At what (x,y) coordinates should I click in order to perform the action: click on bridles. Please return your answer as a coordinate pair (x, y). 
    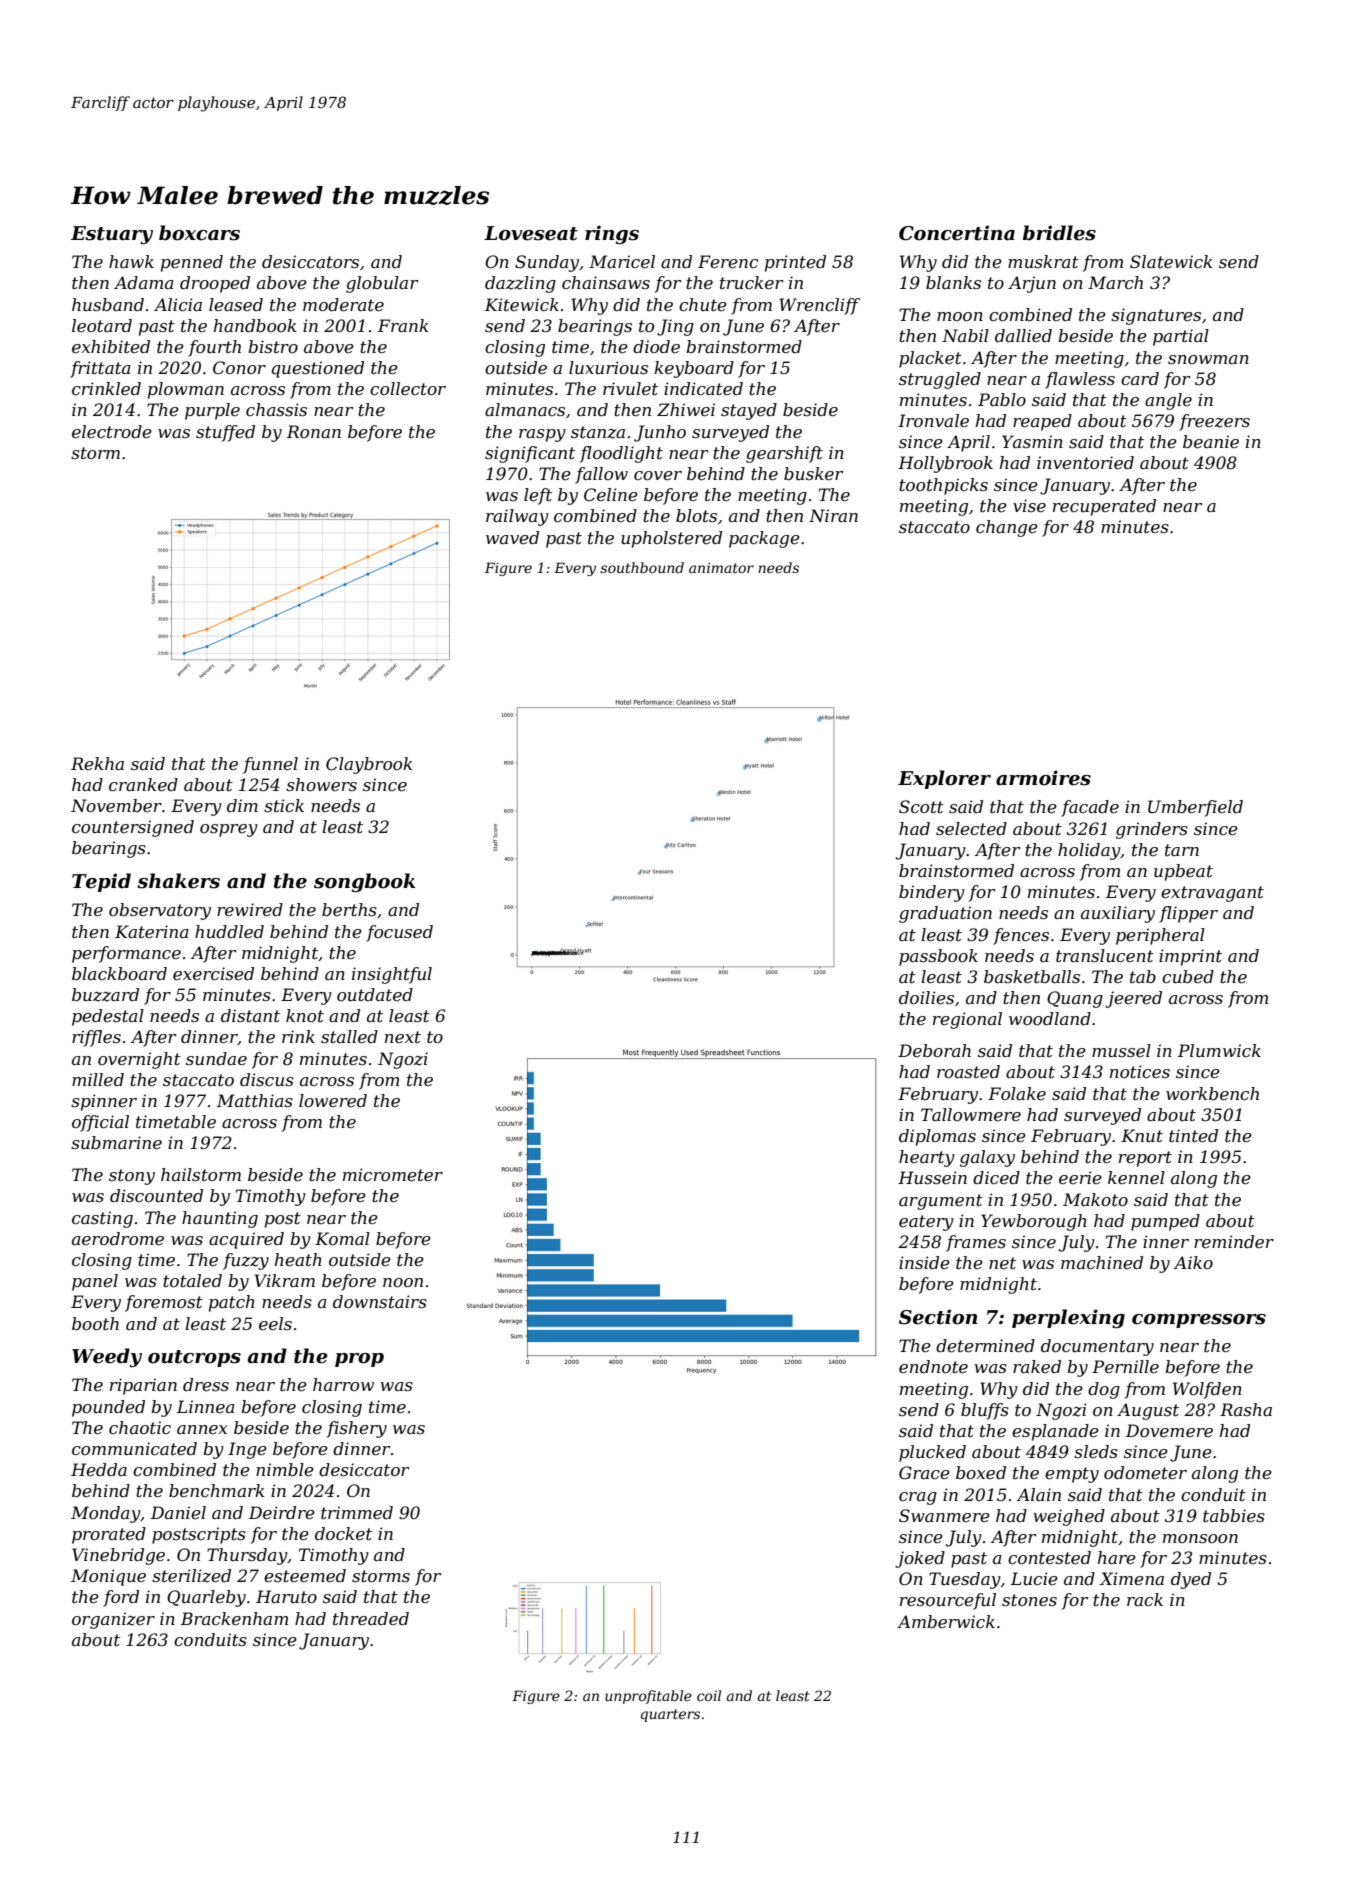
    Looking at the image, I should click on (1059, 233).
